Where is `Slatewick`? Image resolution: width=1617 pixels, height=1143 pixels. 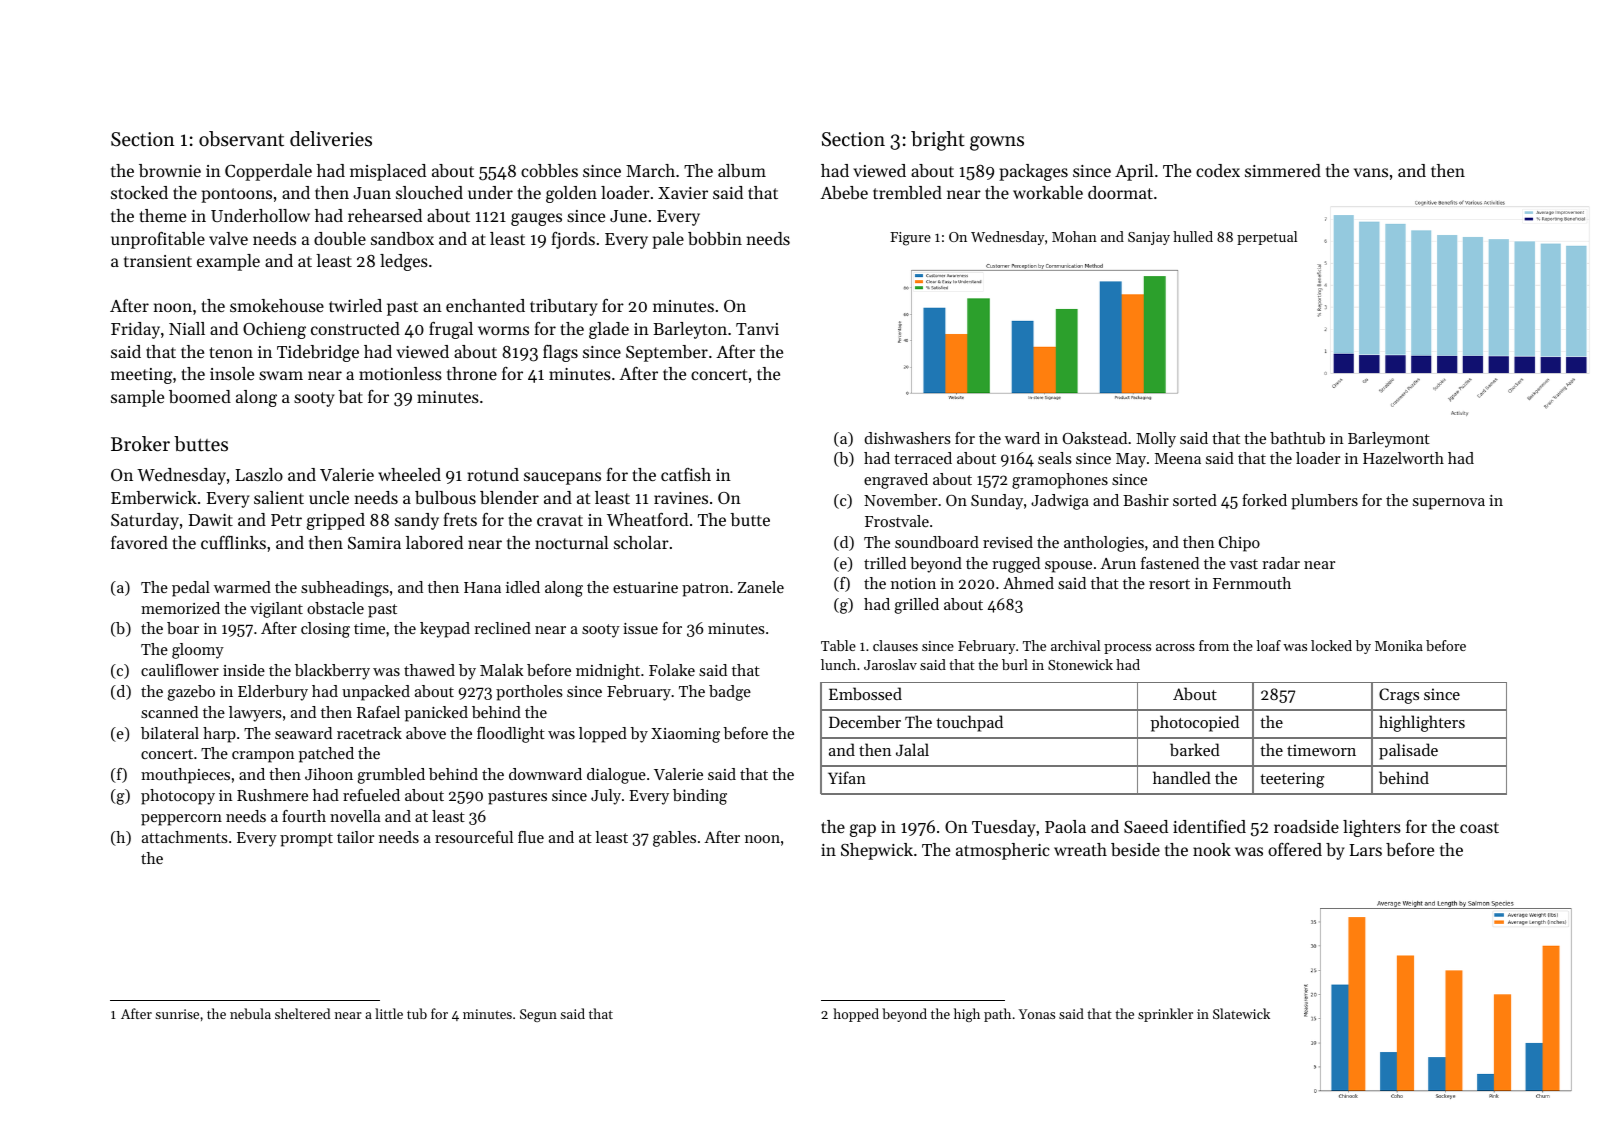 Slatewick is located at coordinates (1241, 1013).
